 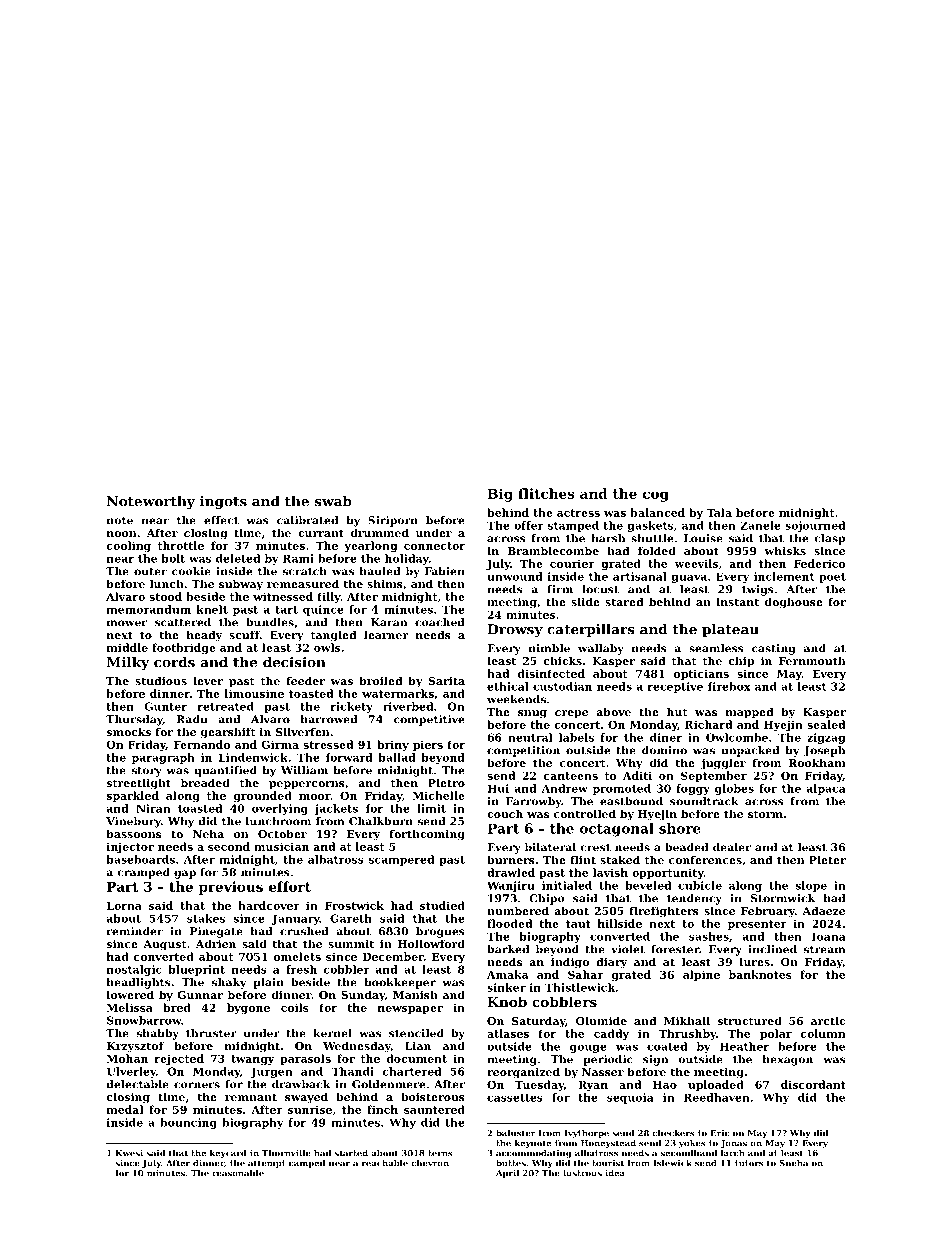 I want to click on Mikhail, so click(x=687, y=1020).
